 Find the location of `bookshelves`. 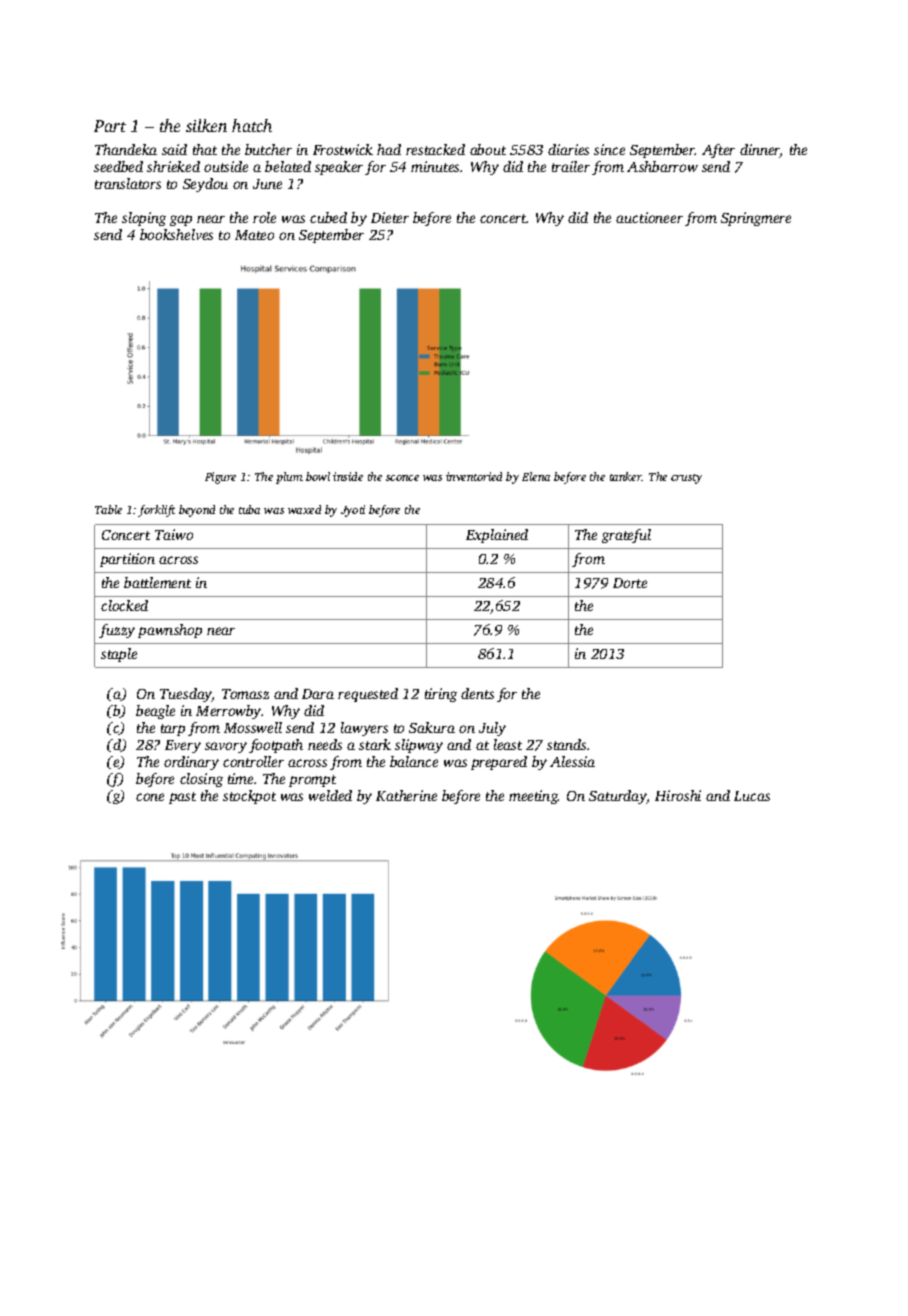

bookshelves is located at coordinates (176, 234).
